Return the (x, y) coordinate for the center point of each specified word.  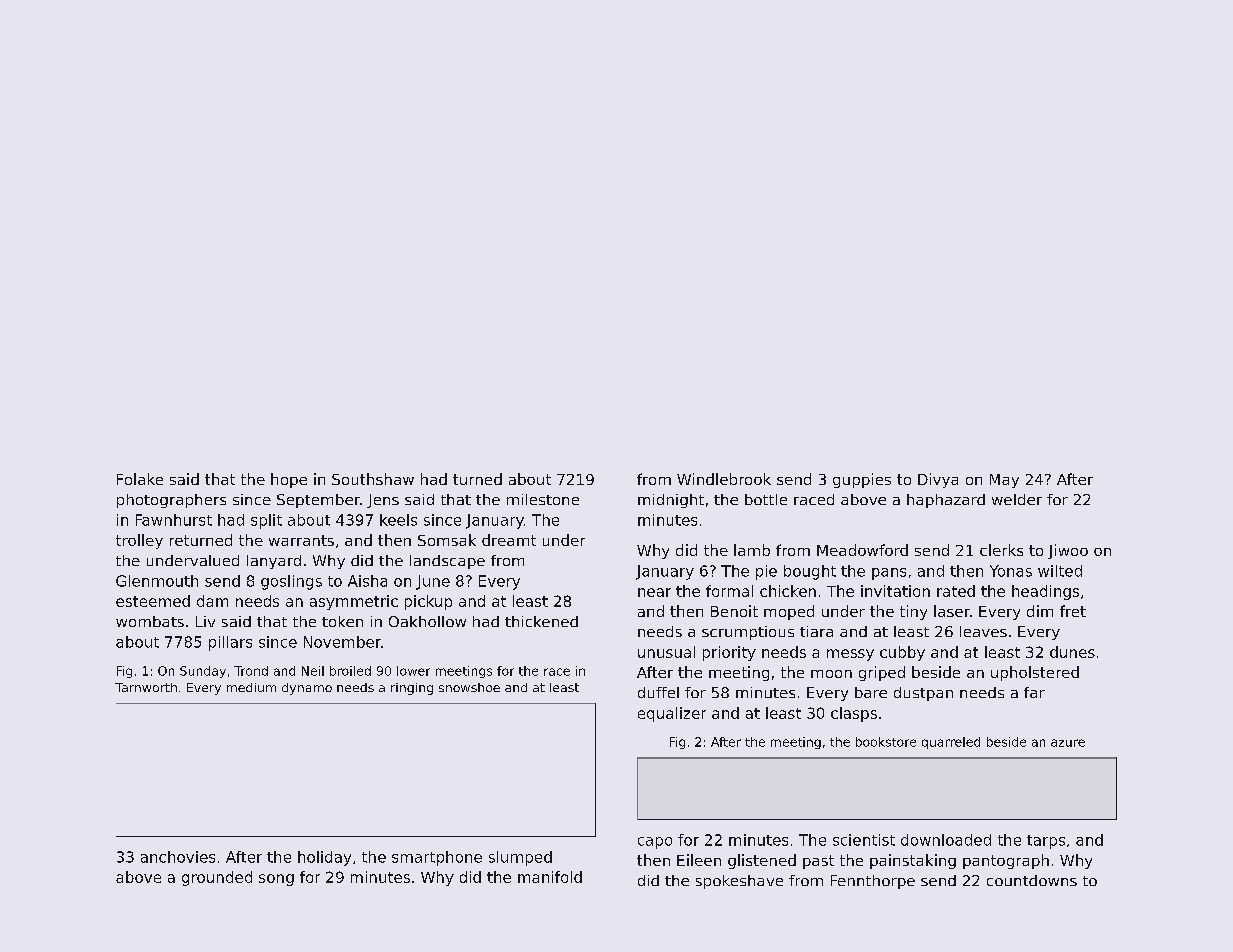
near (654, 592)
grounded (217, 878)
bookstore (886, 742)
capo (655, 843)
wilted (1060, 571)
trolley (139, 541)
